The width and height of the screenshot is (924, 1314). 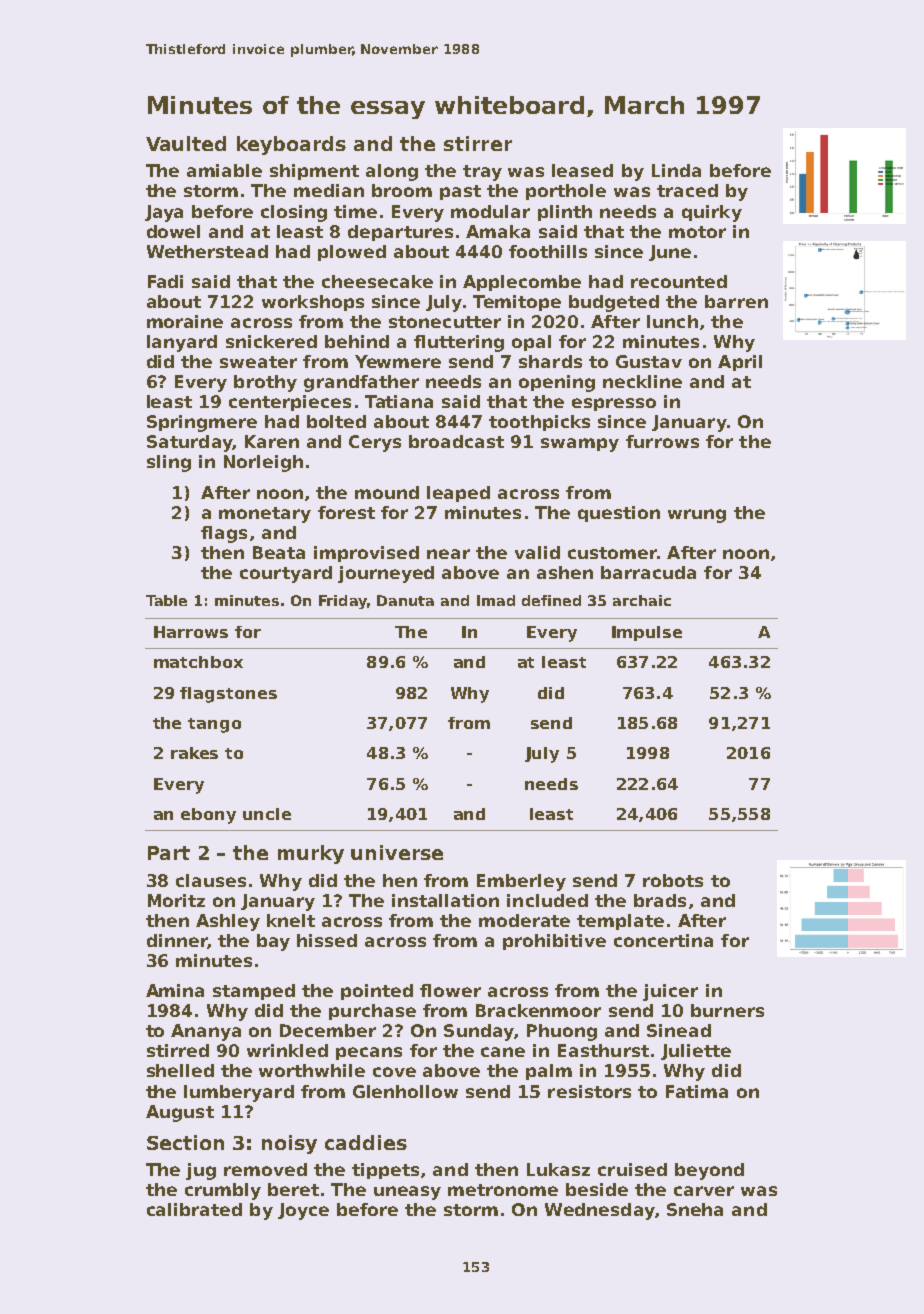 I want to click on Vaulted, so click(x=186, y=143).
